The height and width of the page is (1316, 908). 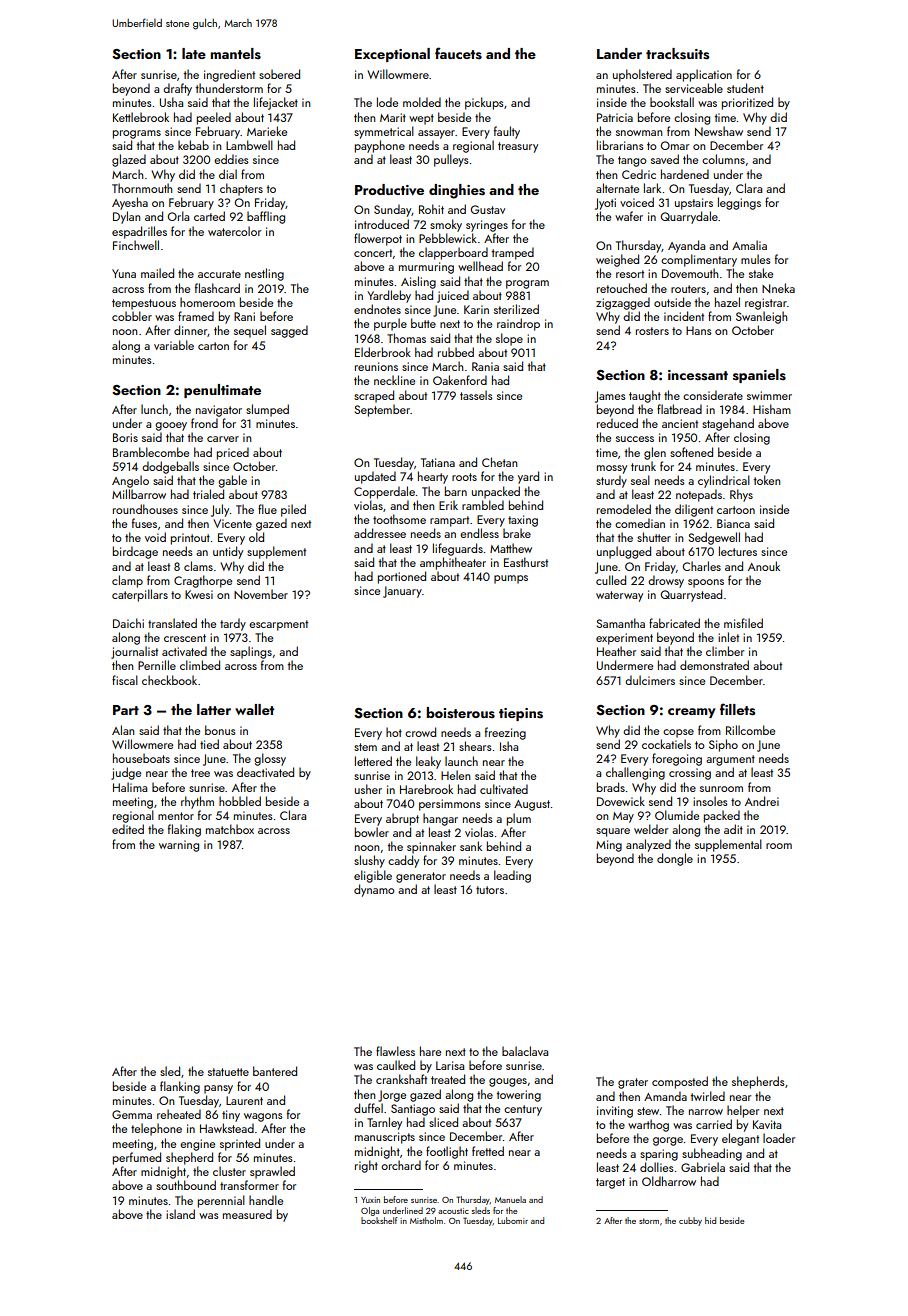 What do you see at coordinates (512, 876) in the page?
I see `leading` at bounding box center [512, 876].
